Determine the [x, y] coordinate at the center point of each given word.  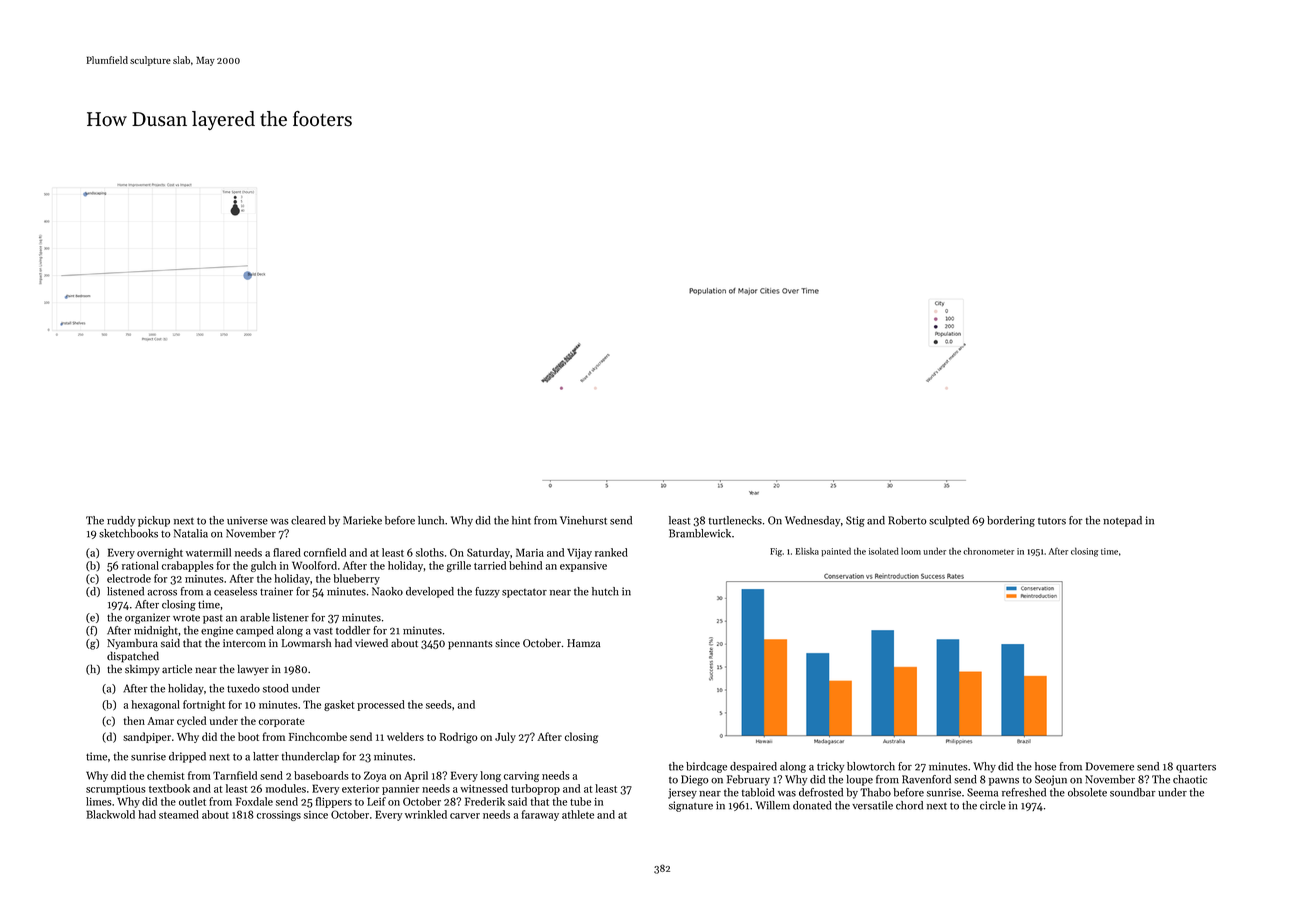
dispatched [133, 657]
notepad [1122, 521]
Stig [855, 521]
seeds [438, 704]
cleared [308, 520]
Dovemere [1110, 766]
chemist [165, 775]
